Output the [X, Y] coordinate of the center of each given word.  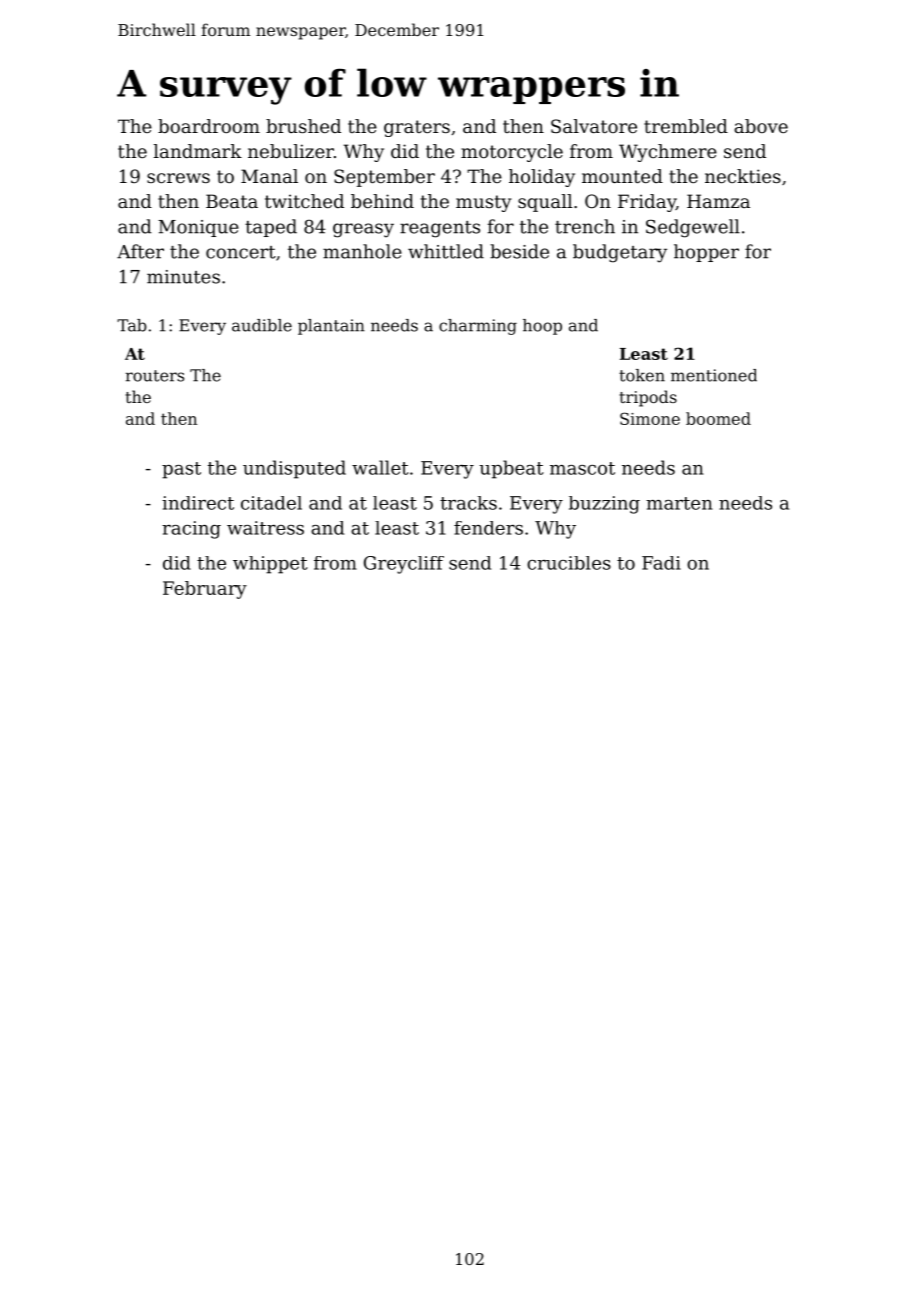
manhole [362, 251]
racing [191, 530]
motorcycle [512, 153]
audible [262, 325]
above [761, 126]
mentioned [714, 375]
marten [679, 503]
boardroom [209, 126]
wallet [380, 467]
